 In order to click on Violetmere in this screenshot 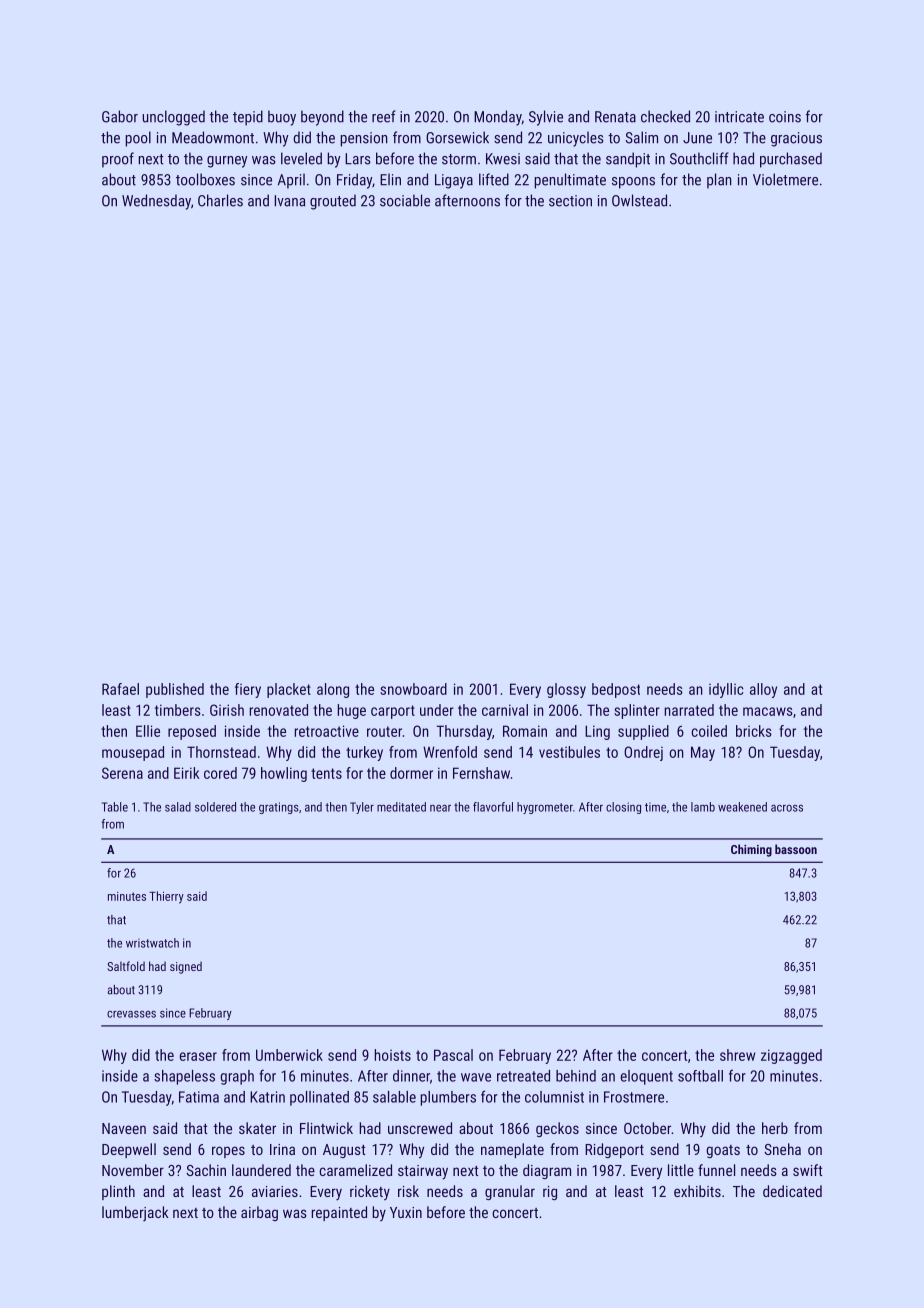, I will do `click(785, 179)`.
